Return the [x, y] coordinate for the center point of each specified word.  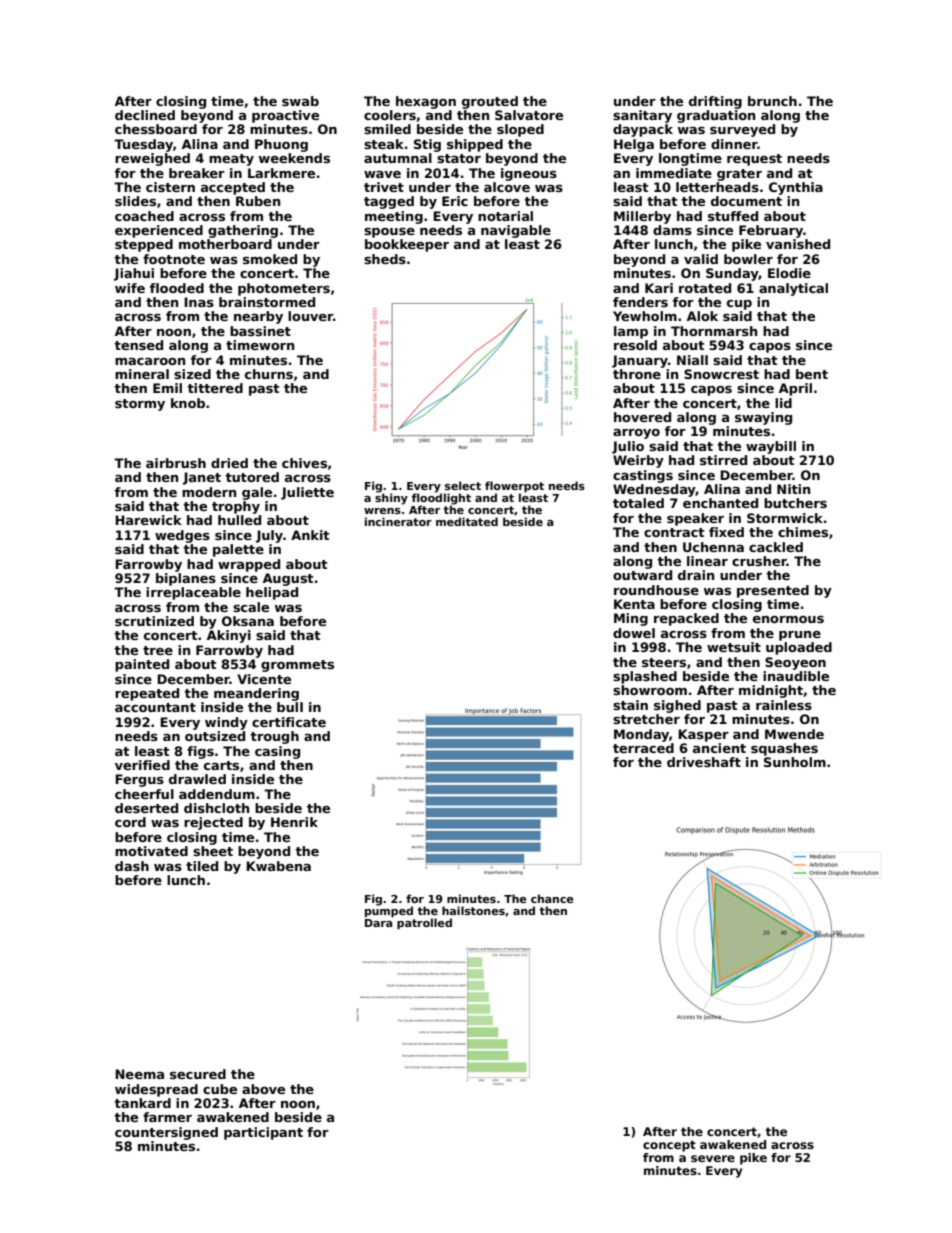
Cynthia [796, 188]
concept [669, 1146]
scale [251, 607]
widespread [156, 1090]
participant [263, 1133]
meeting [394, 217]
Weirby [638, 461]
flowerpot [514, 486]
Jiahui [134, 274]
